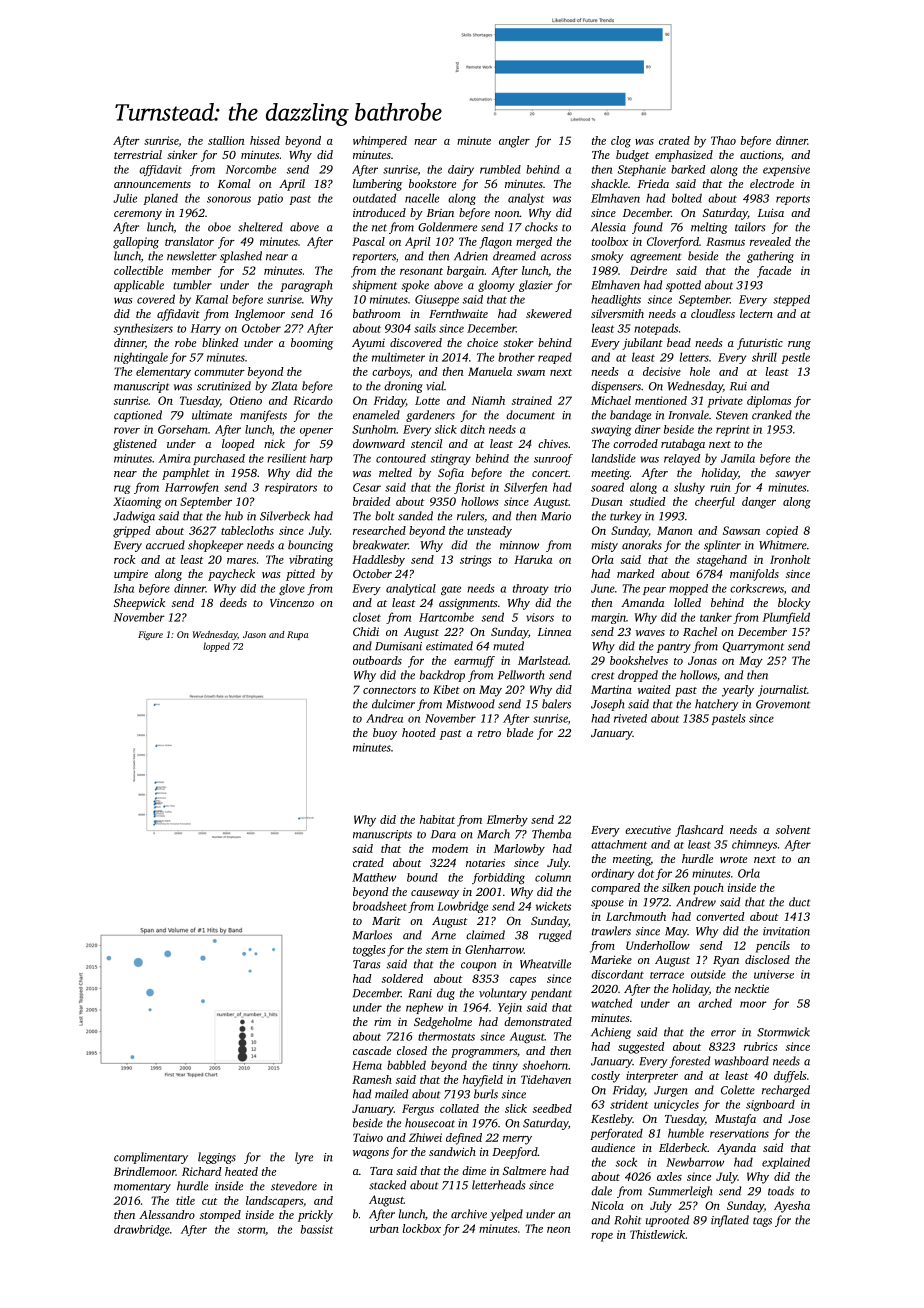 The image size is (924, 1308). What do you see at coordinates (369, 951) in the page?
I see `toggles` at bounding box center [369, 951].
